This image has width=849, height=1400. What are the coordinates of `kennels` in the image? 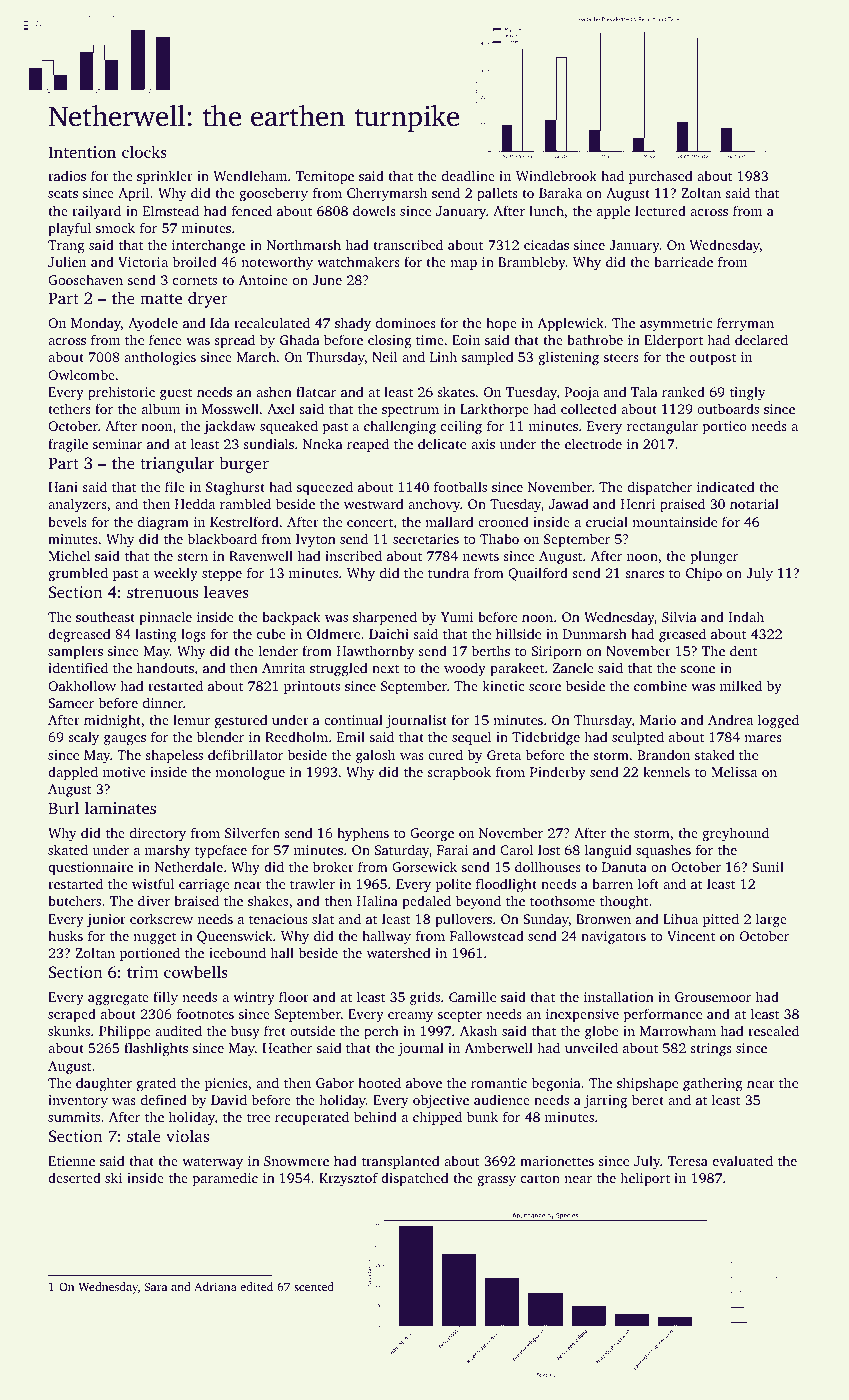 It's located at (666, 771).
